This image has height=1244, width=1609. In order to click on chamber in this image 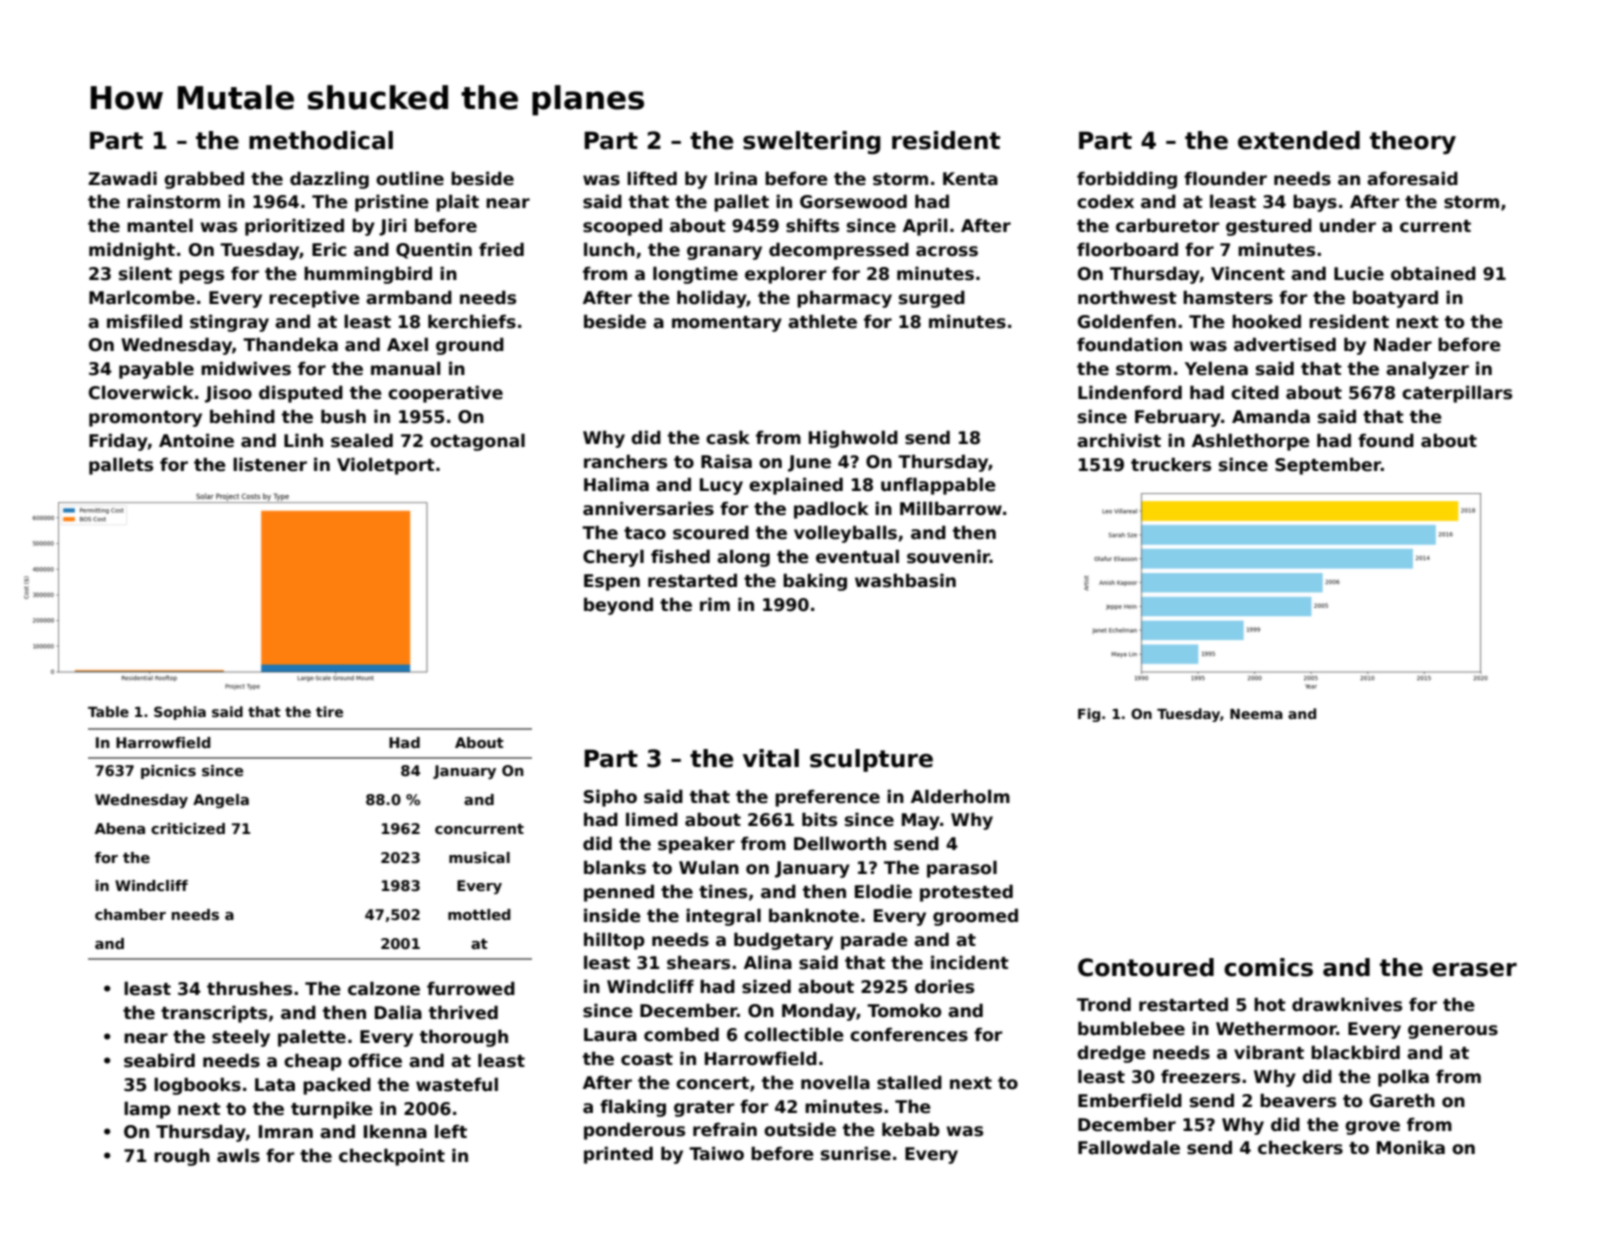, I will do `click(130, 914)`.
